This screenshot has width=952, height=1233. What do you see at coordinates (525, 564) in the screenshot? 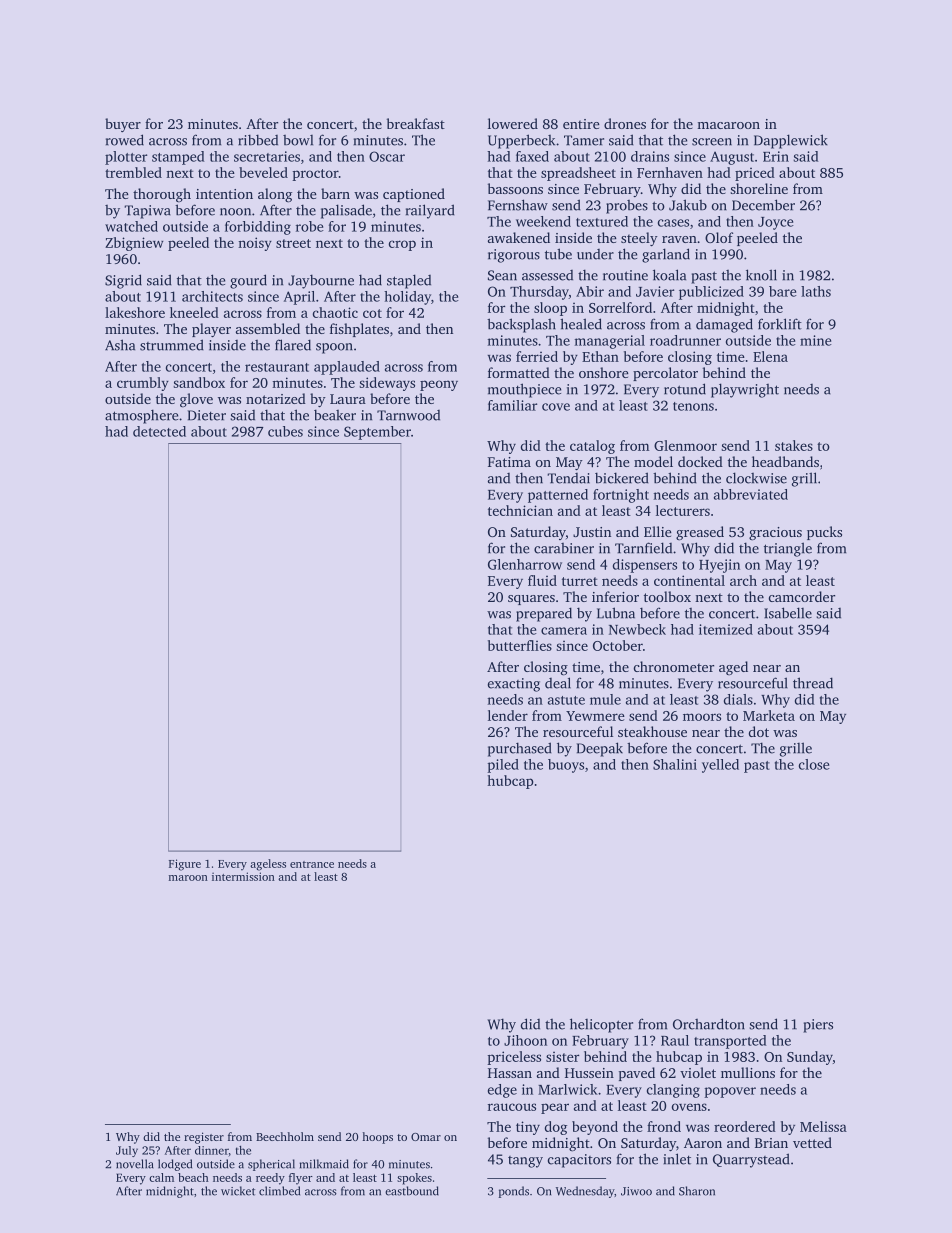
I see `Glenharrow` at bounding box center [525, 564].
